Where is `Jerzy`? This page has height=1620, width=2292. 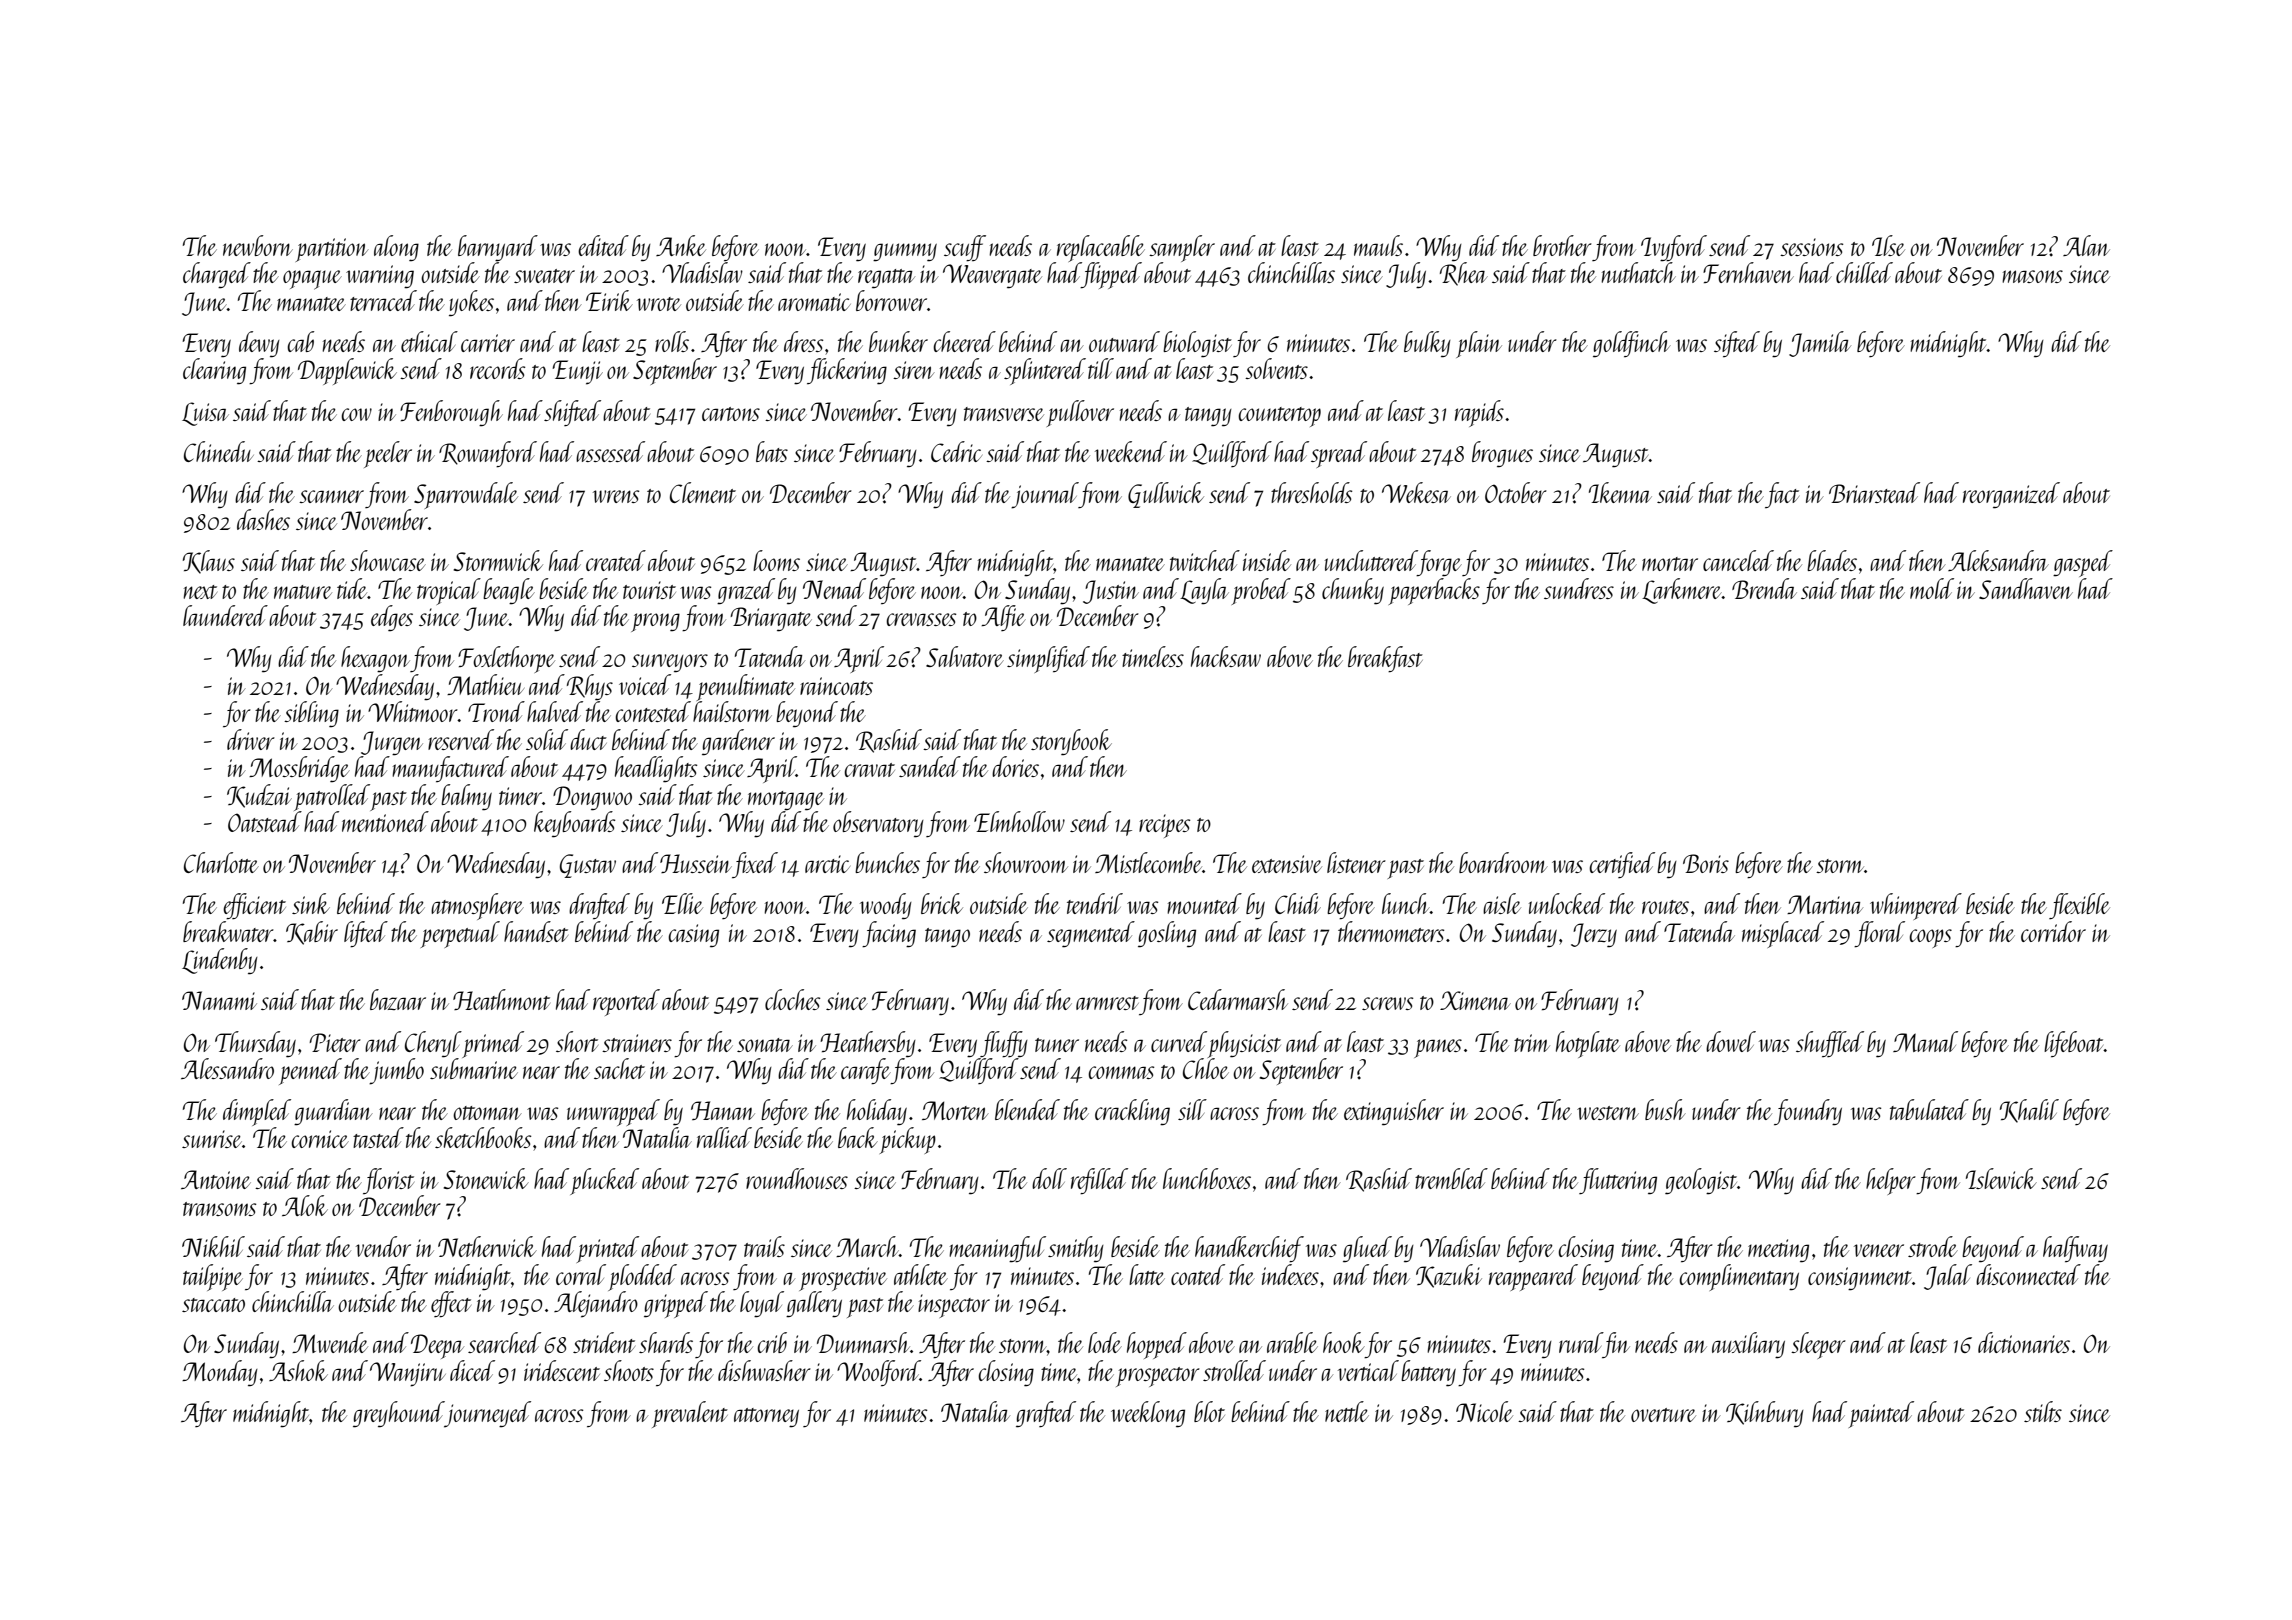
Jerzy is located at coordinates (1594, 935).
